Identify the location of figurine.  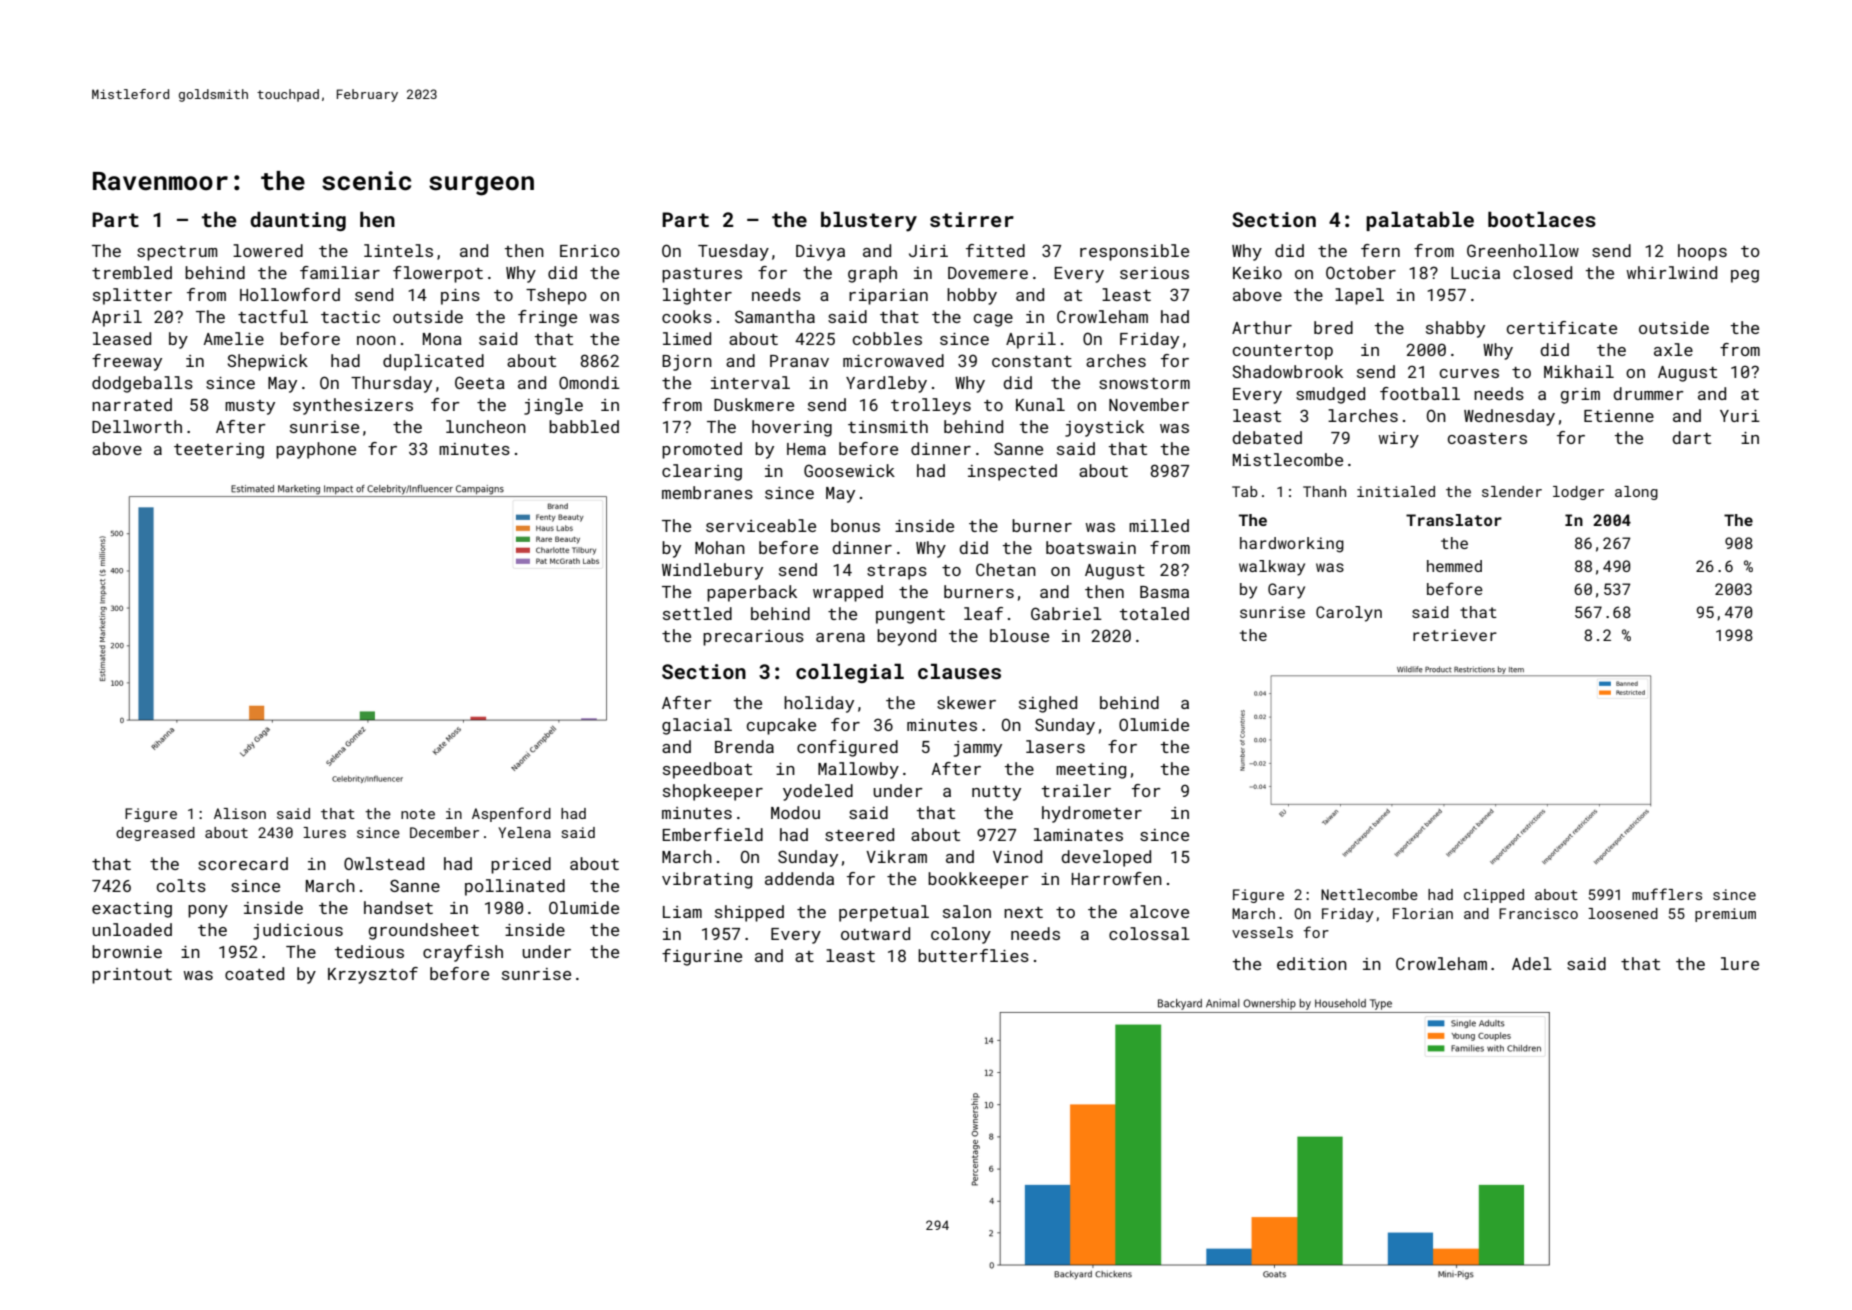
(702, 957).
